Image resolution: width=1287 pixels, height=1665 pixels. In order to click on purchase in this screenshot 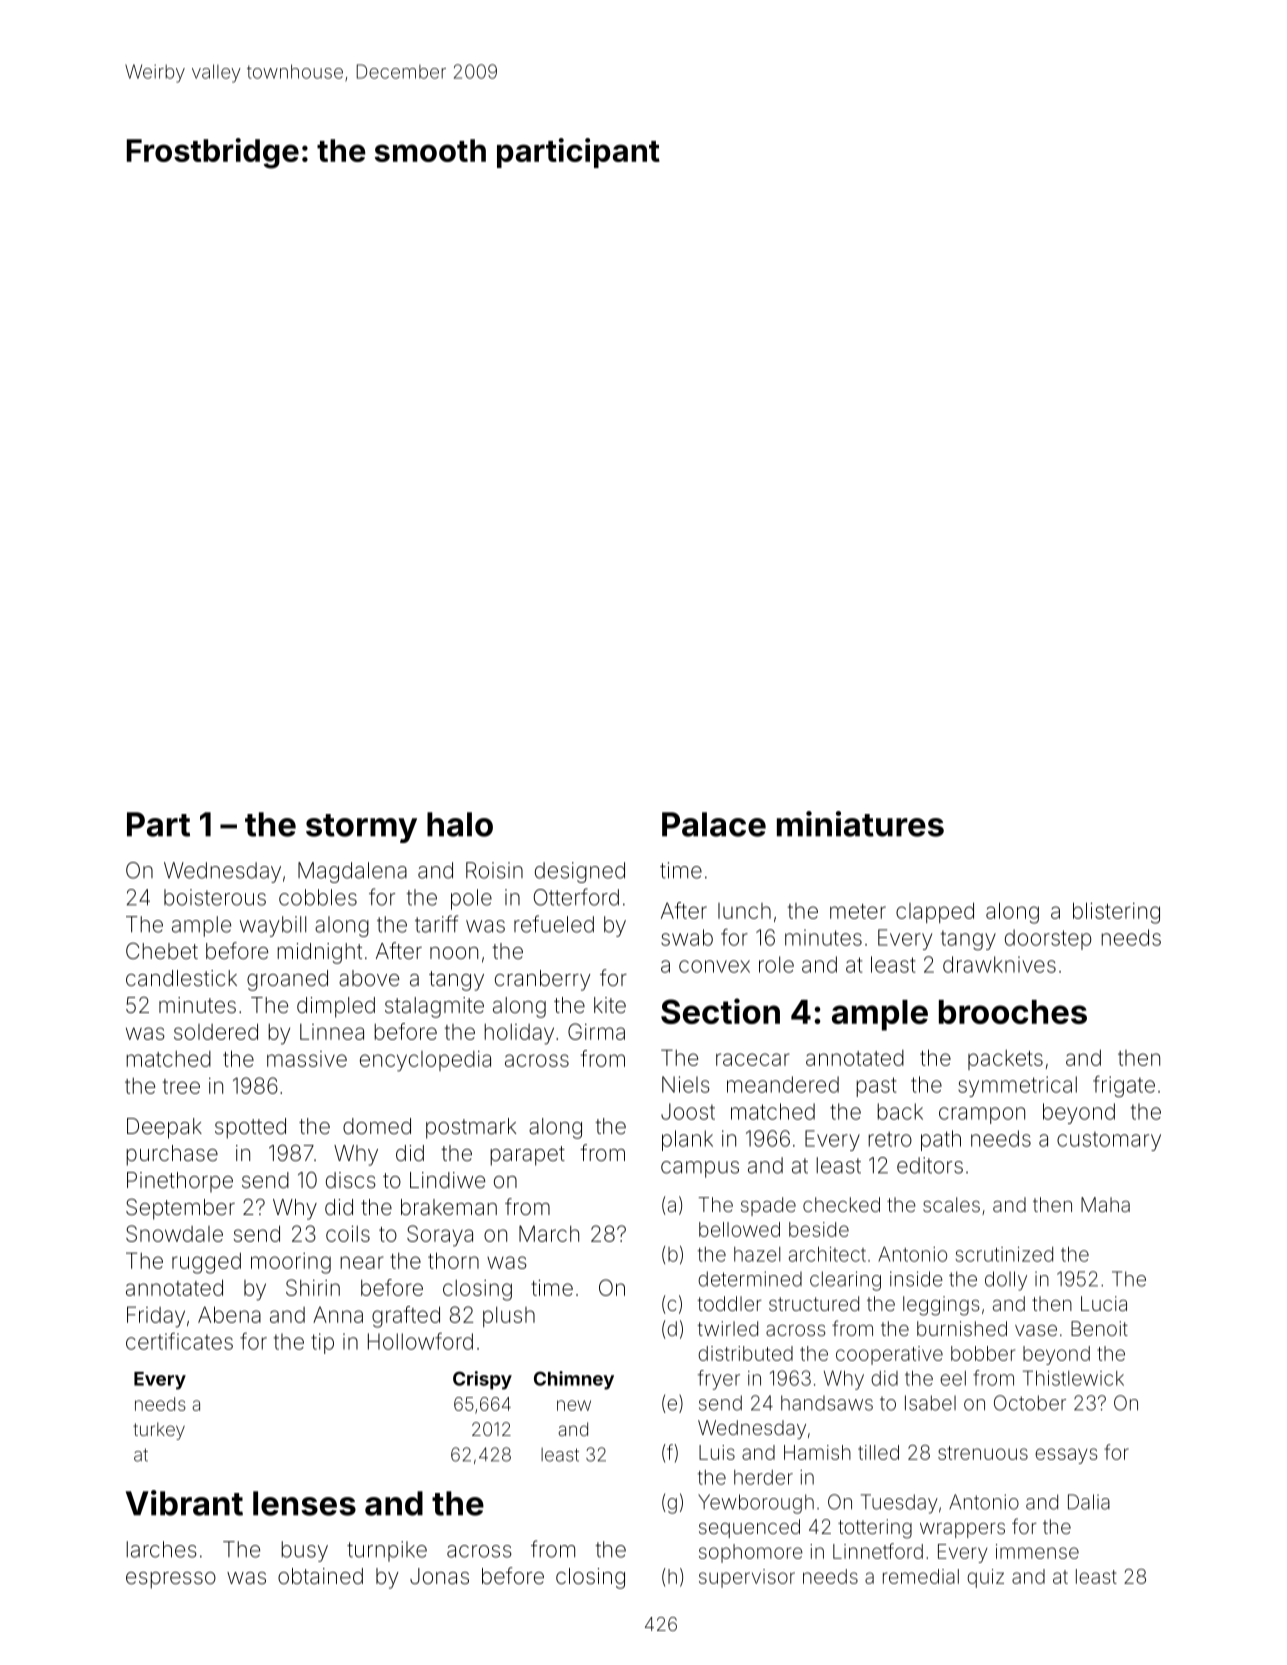, I will do `click(172, 1155)`.
